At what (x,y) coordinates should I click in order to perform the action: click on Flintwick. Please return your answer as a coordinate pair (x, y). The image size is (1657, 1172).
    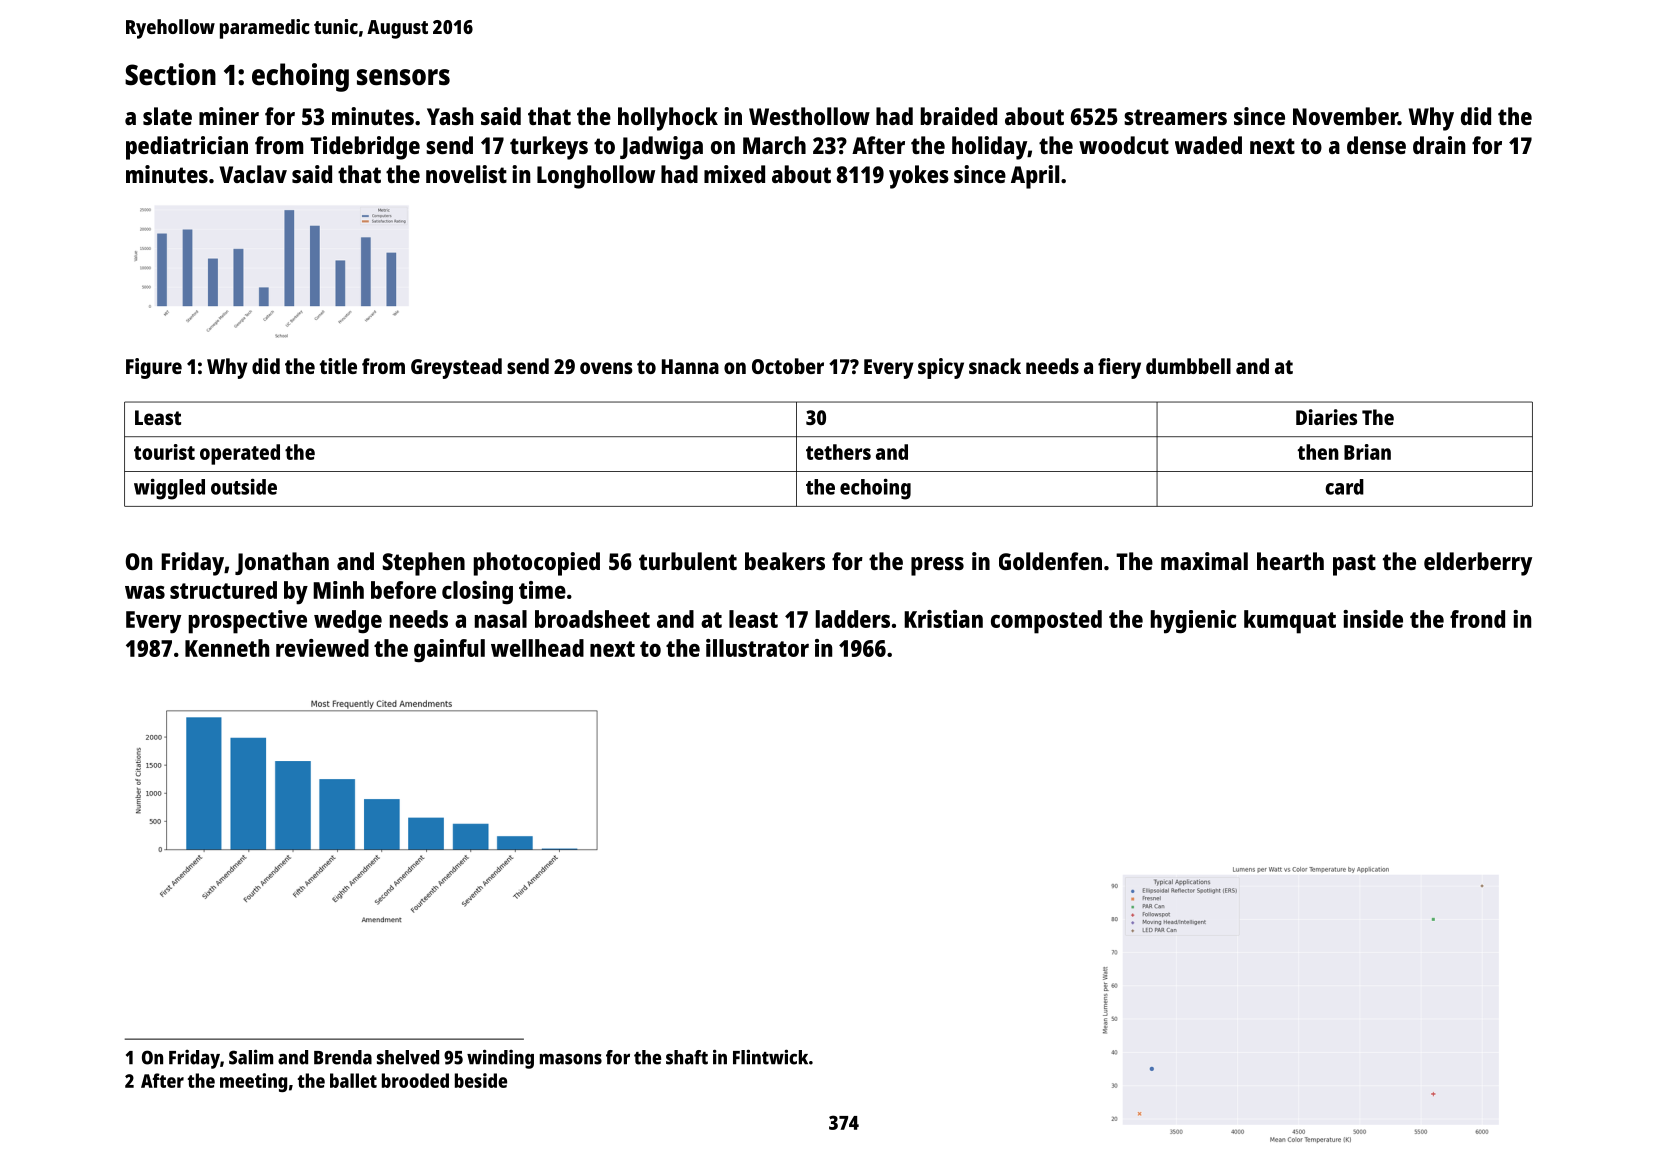
    Looking at the image, I should click on (770, 1057).
